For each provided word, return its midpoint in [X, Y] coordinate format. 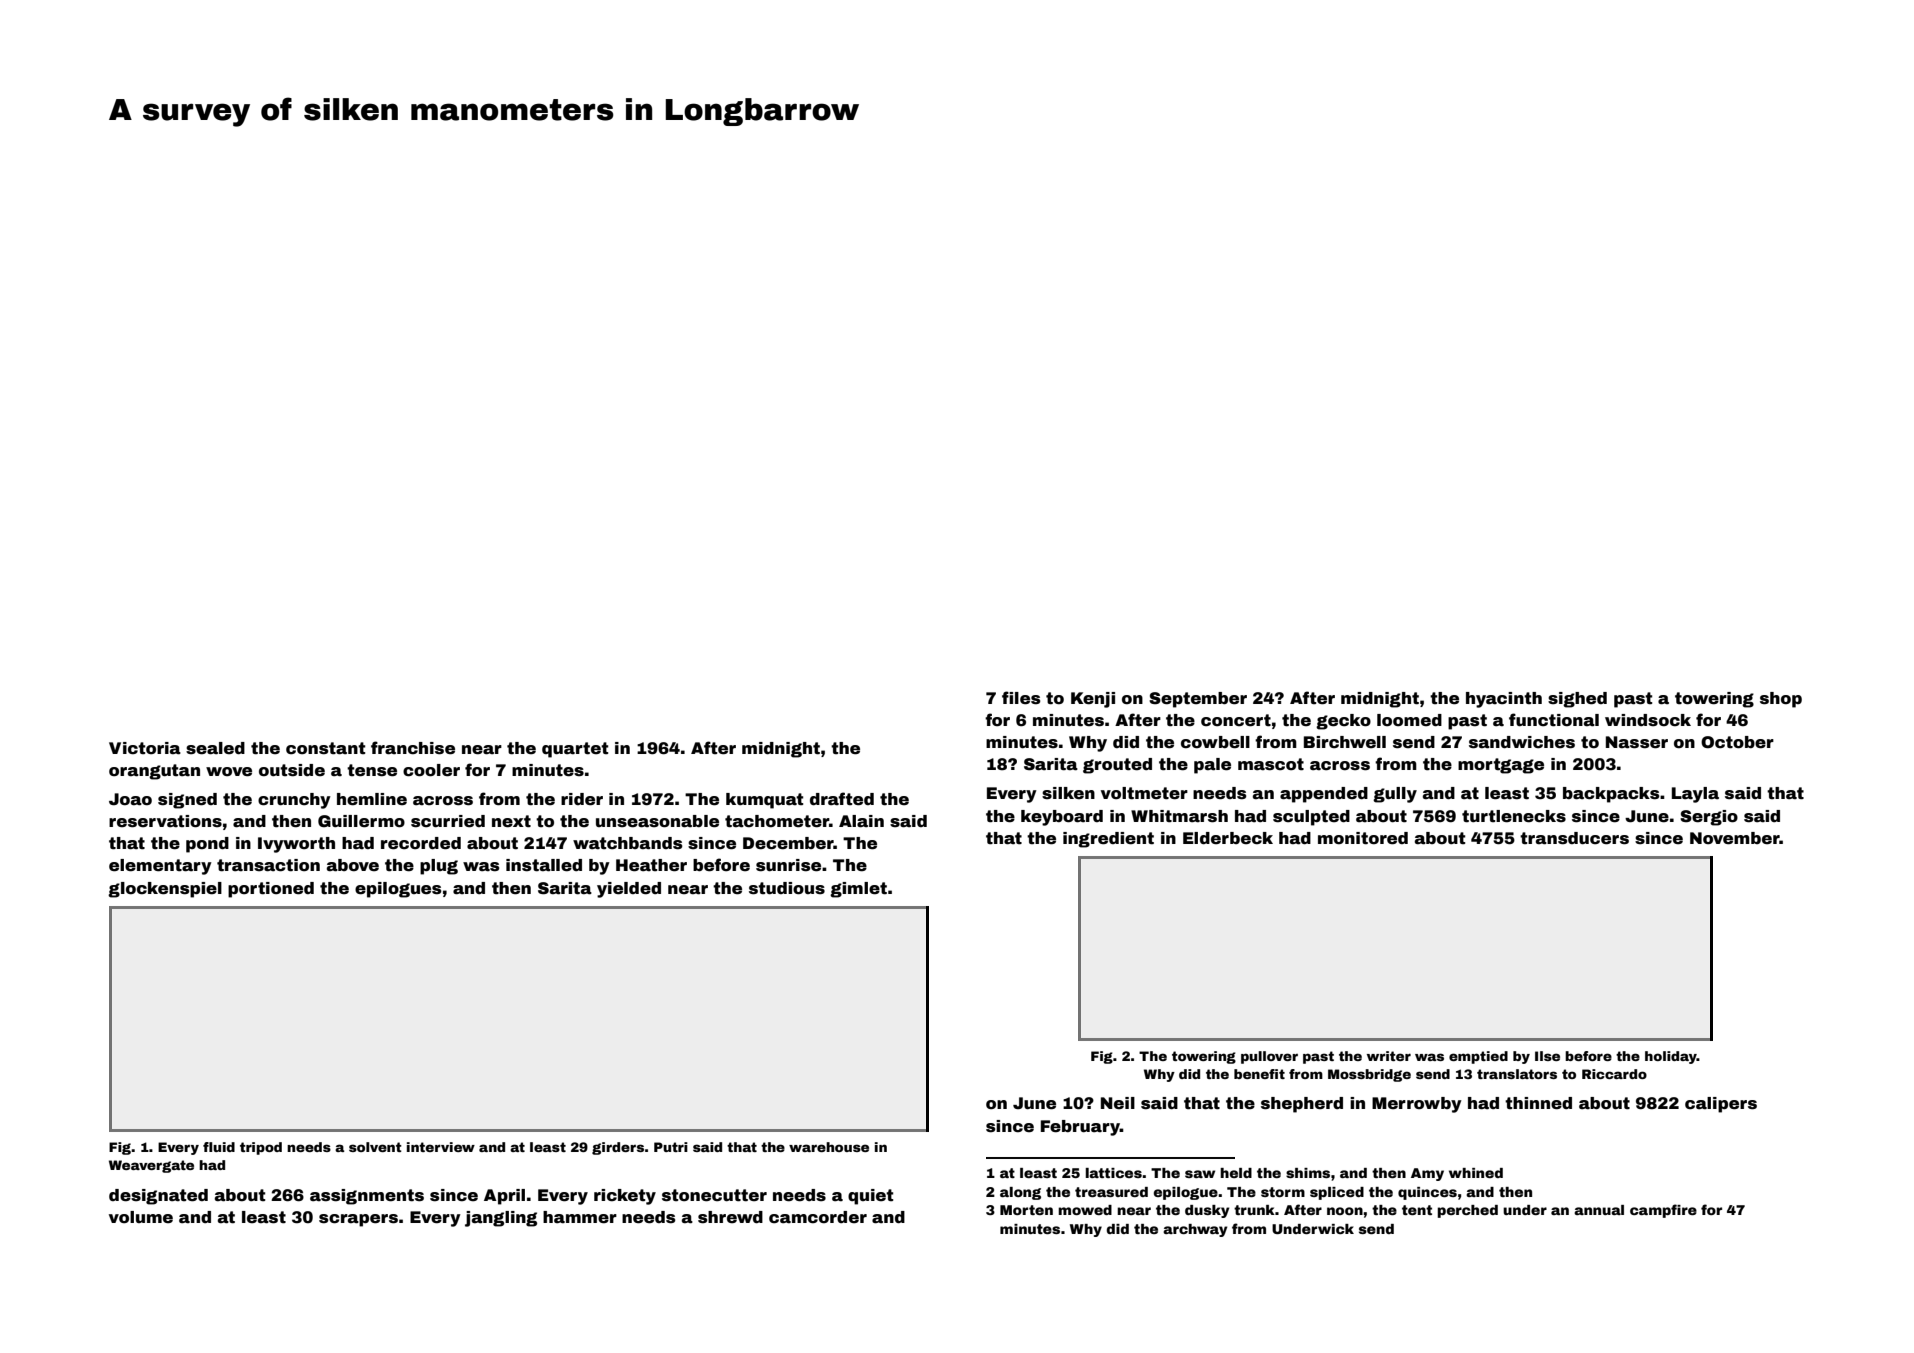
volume [141, 1217]
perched [1467, 1211]
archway [1195, 1230]
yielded [629, 890]
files [1021, 698]
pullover [1269, 1057]
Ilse [1547, 1056]
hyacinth [1504, 700]
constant [325, 748]
